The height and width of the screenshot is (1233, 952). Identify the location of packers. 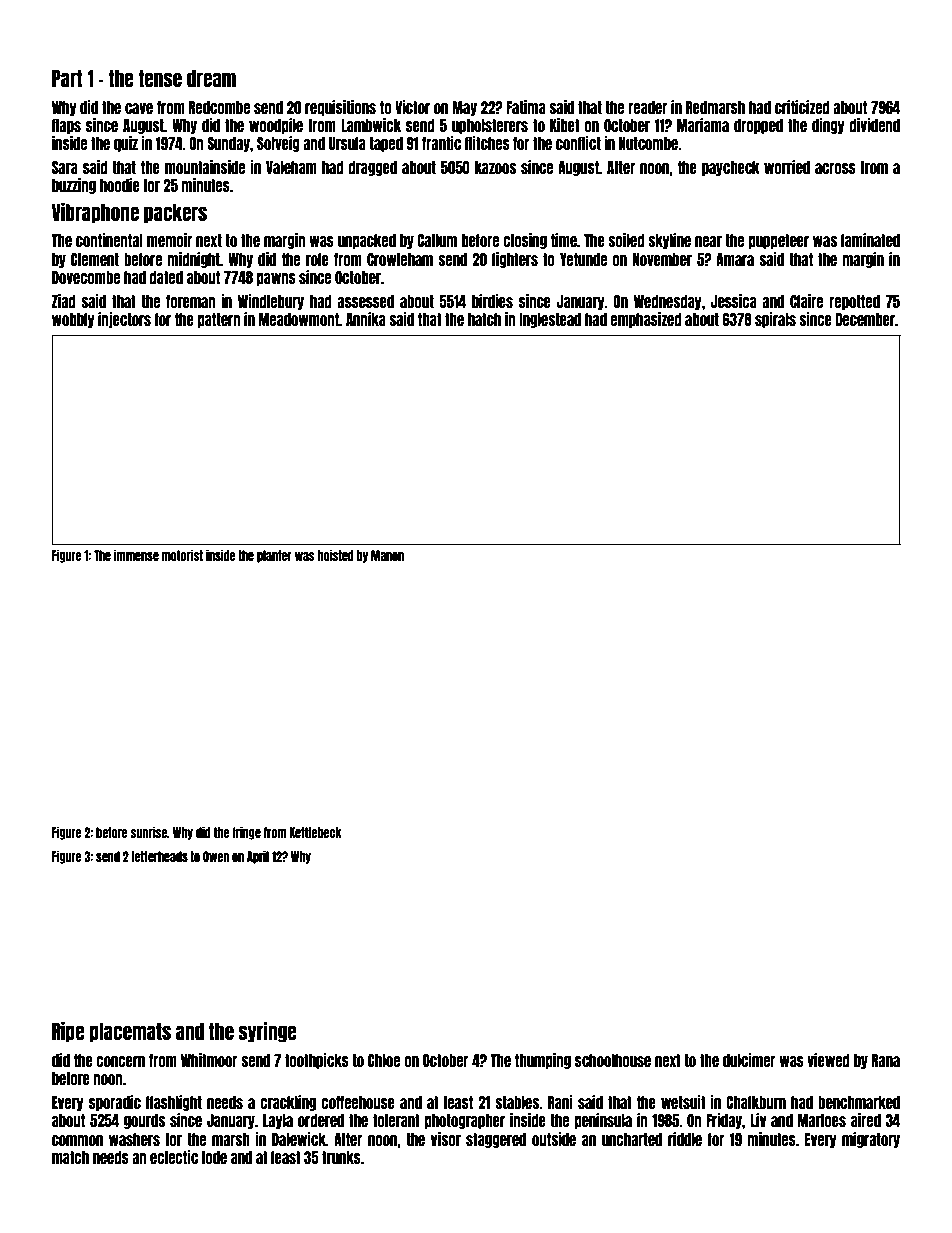
(175, 214).
